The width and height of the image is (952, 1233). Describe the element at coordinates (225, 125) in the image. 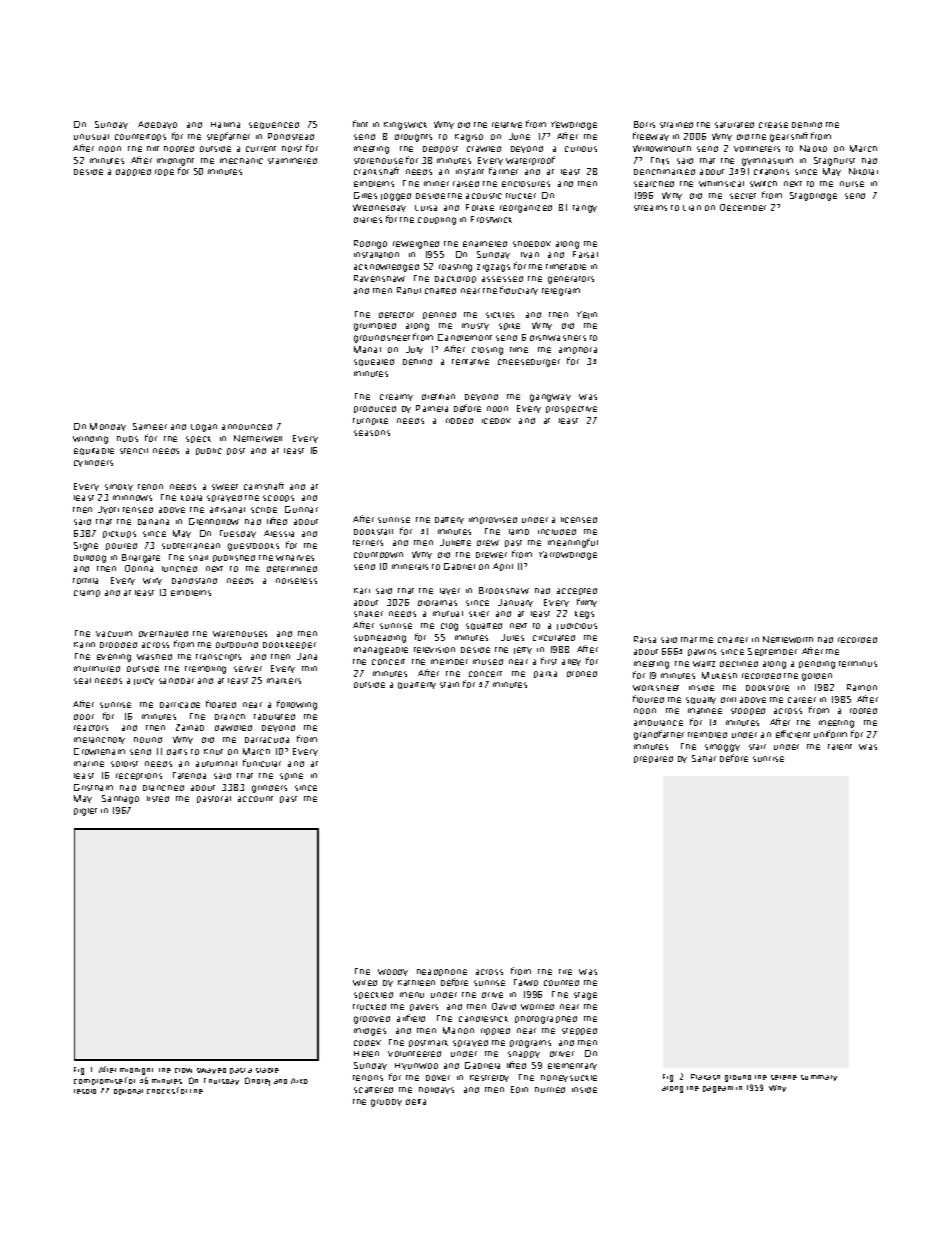

I see `Halima` at that location.
